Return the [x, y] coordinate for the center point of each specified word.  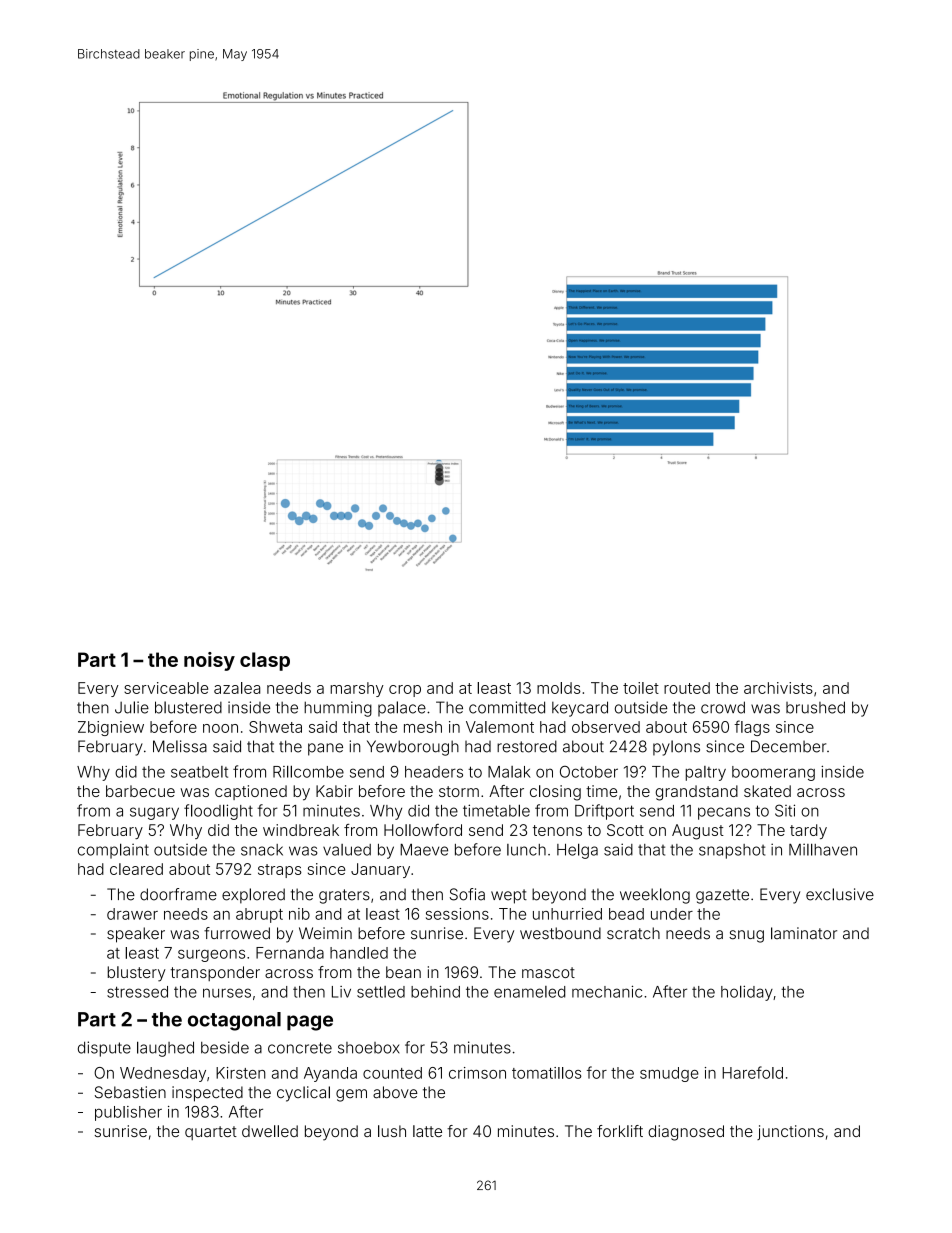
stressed [137, 992]
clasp [265, 661]
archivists [778, 688]
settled [381, 992]
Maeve [424, 850]
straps [280, 871]
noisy [209, 661]
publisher [128, 1113]
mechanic [607, 991]
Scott [625, 830]
